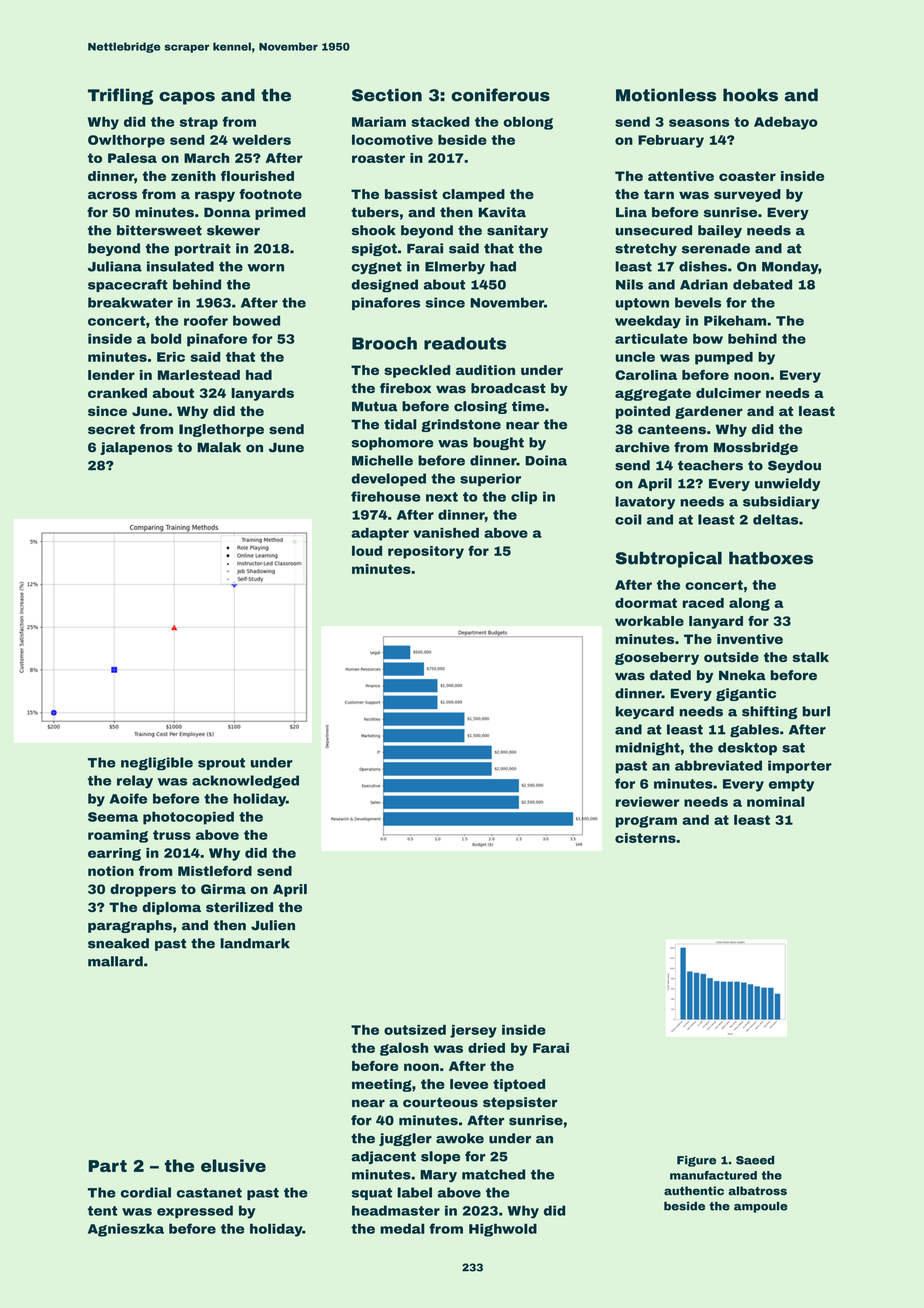 This image has height=1308, width=924. Describe the element at coordinates (642, 304) in the image. I see `uptown` at that location.
